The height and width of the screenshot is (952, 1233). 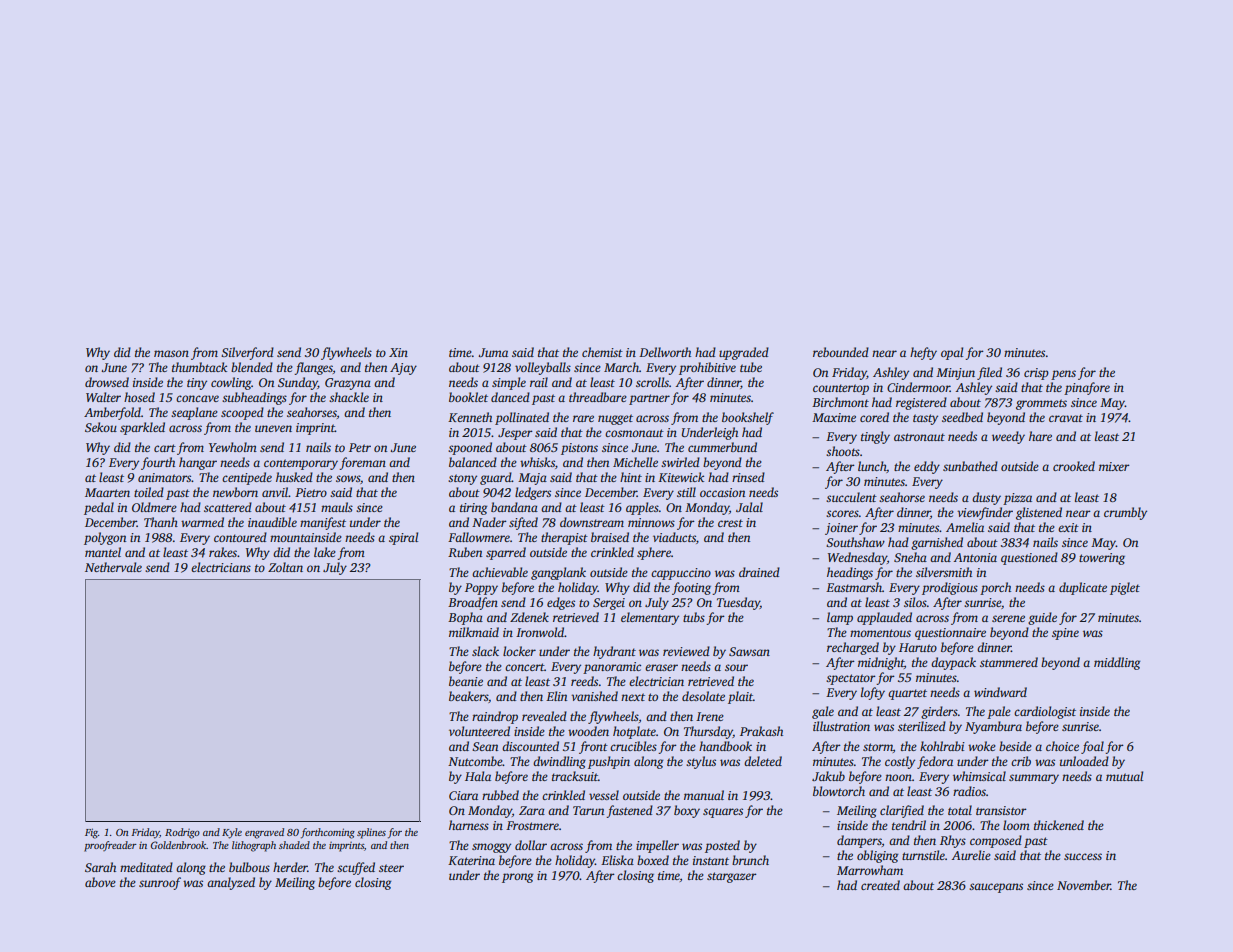 I want to click on Prakash, so click(x=761, y=731).
